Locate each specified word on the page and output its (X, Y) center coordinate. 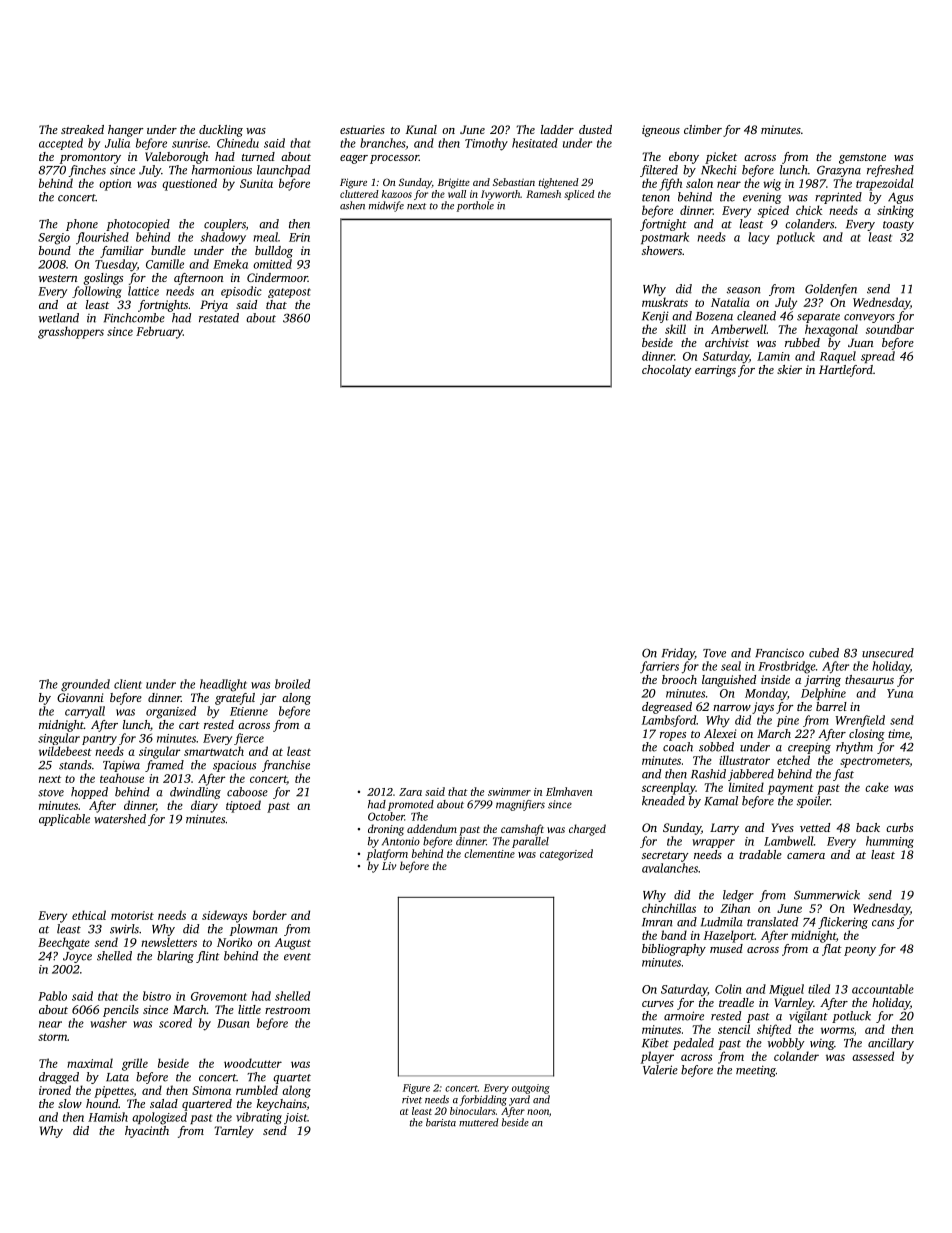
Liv (389, 866)
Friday (678, 654)
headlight (223, 685)
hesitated (535, 143)
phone (82, 225)
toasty (898, 226)
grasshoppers (71, 332)
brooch (679, 679)
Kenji (655, 317)
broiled (292, 684)
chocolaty (667, 371)
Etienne (249, 711)
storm (52, 1037)
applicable (64, 820)
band (674, 935)
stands (75, 765)
